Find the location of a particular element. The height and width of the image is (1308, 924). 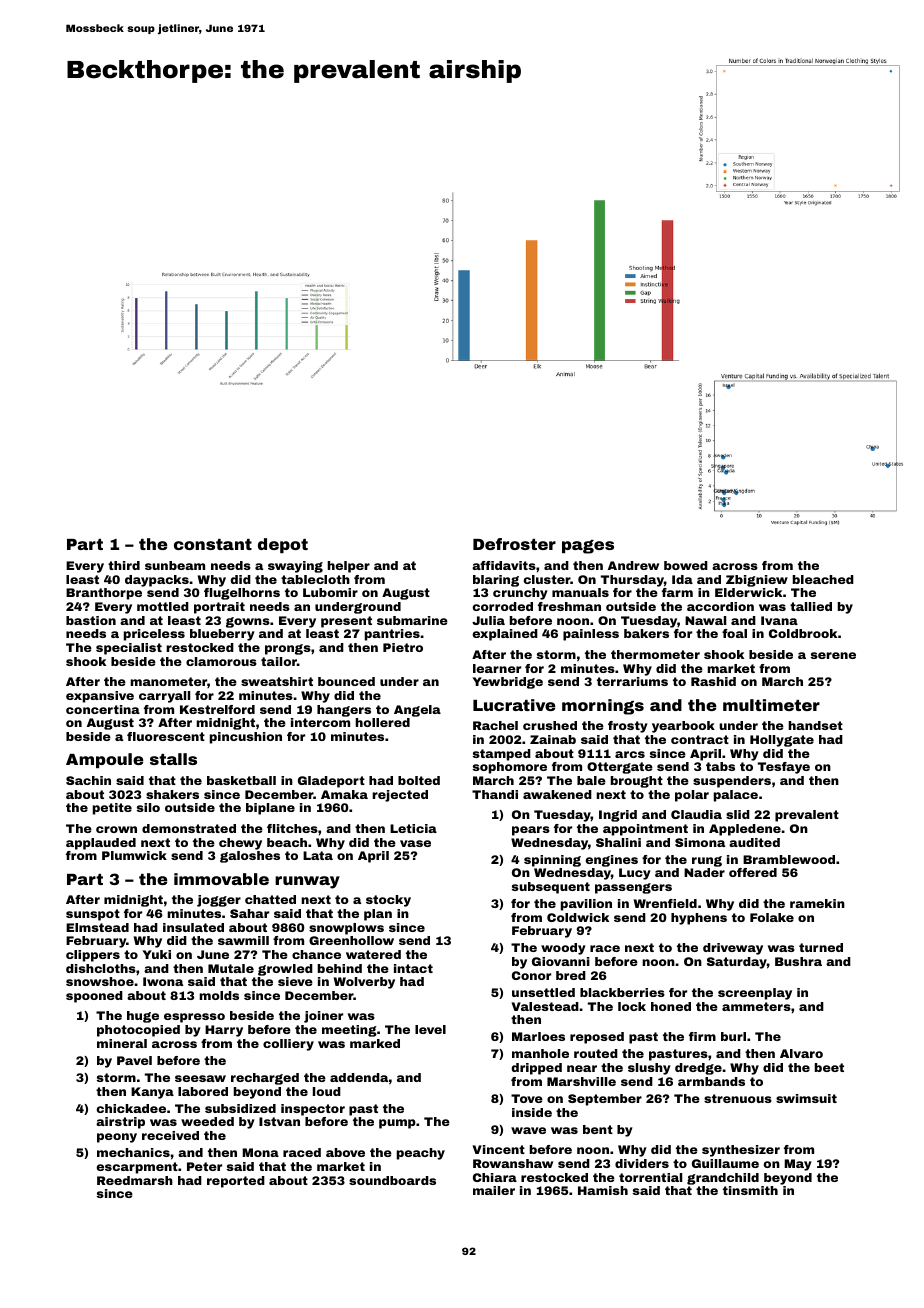

pantries is located at coordinates (392, 635).
